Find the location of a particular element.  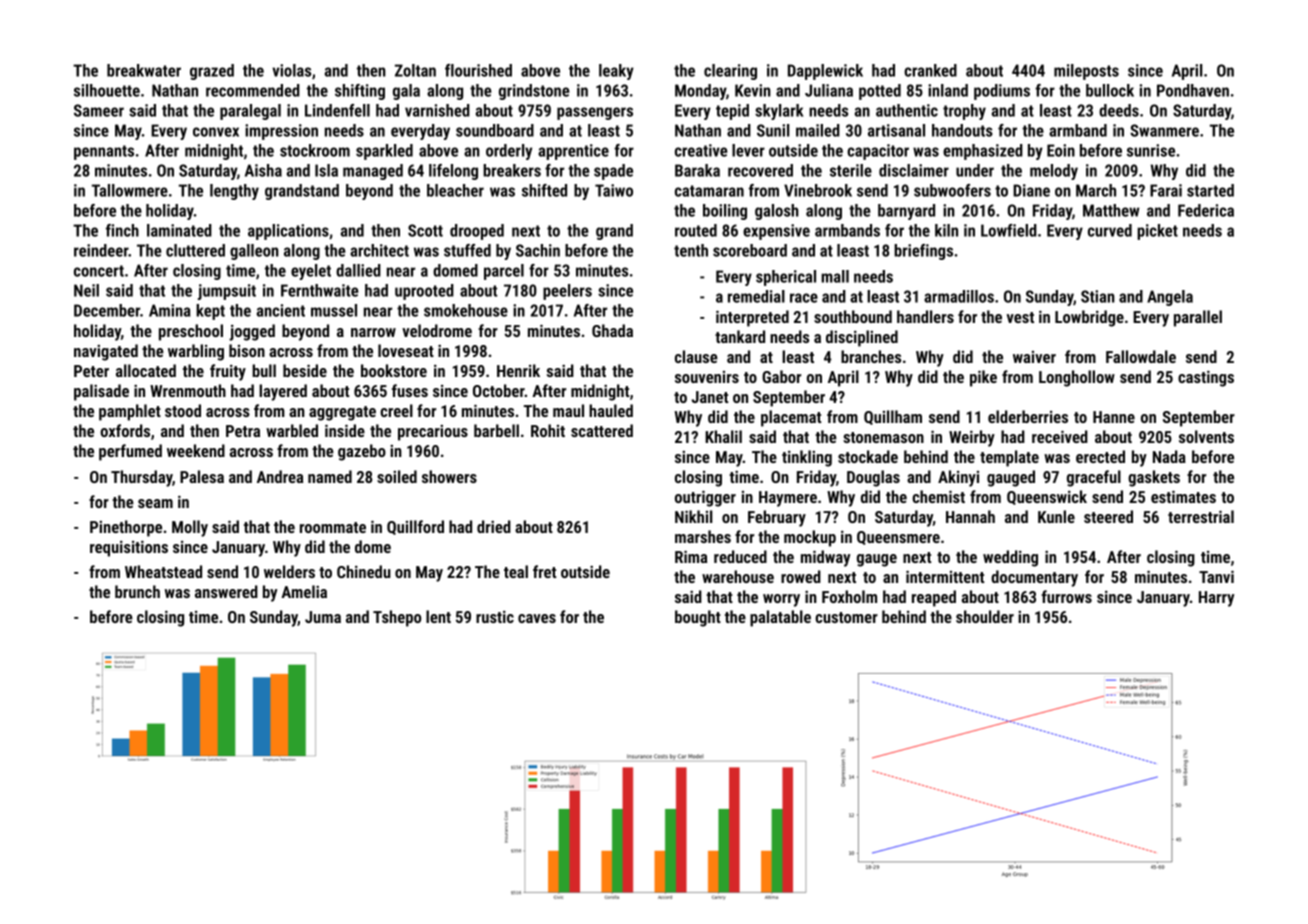

picket is located at coordinates (1157, 232).
